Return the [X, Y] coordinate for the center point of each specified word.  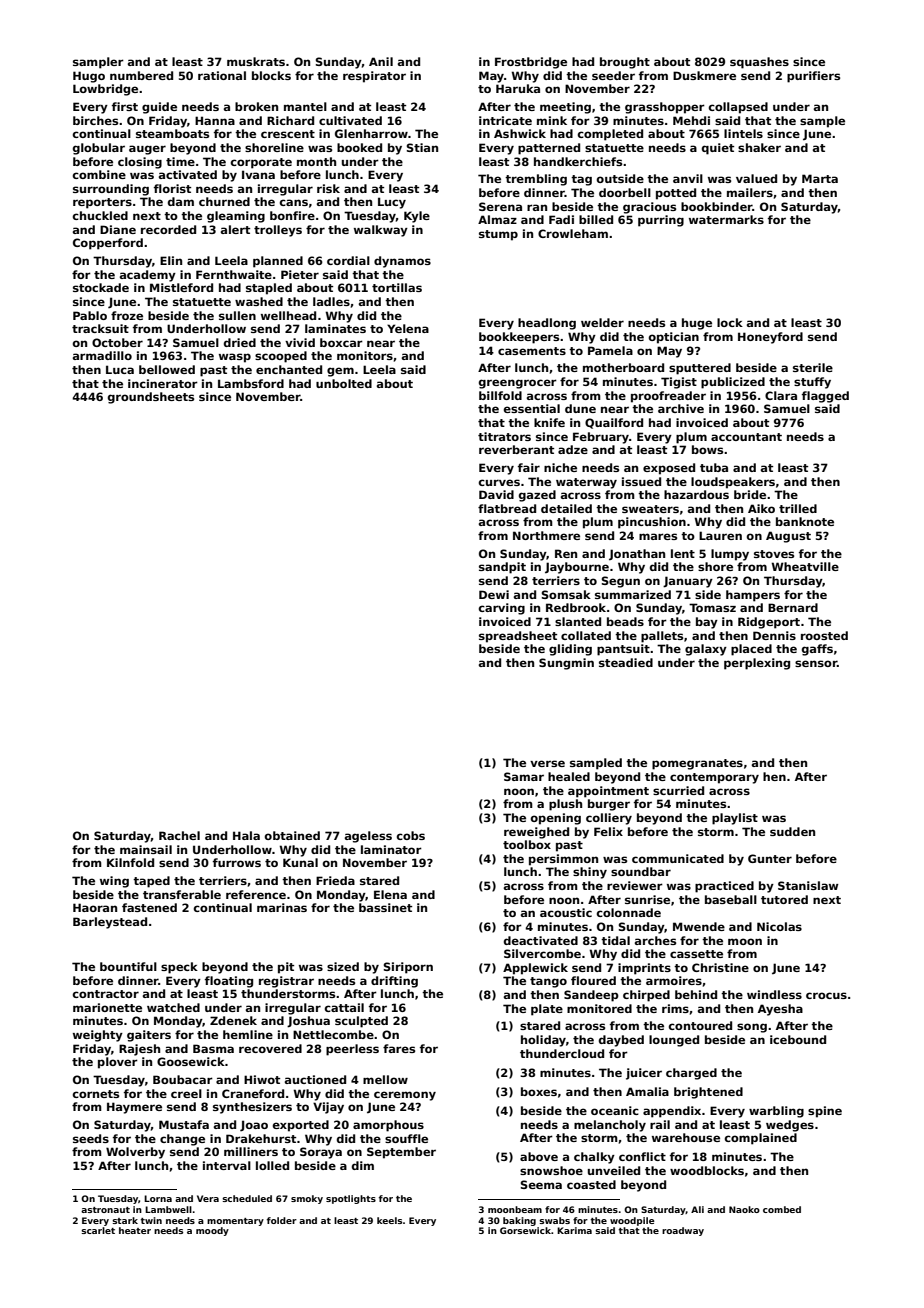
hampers [753, 596]
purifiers [813, 77]
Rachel [179, 835]
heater [135, 1230]
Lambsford [251, 383]
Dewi [494, 594]
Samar [524, 776]
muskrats [256, 61]
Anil [381, 61]
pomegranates [697, 764]
